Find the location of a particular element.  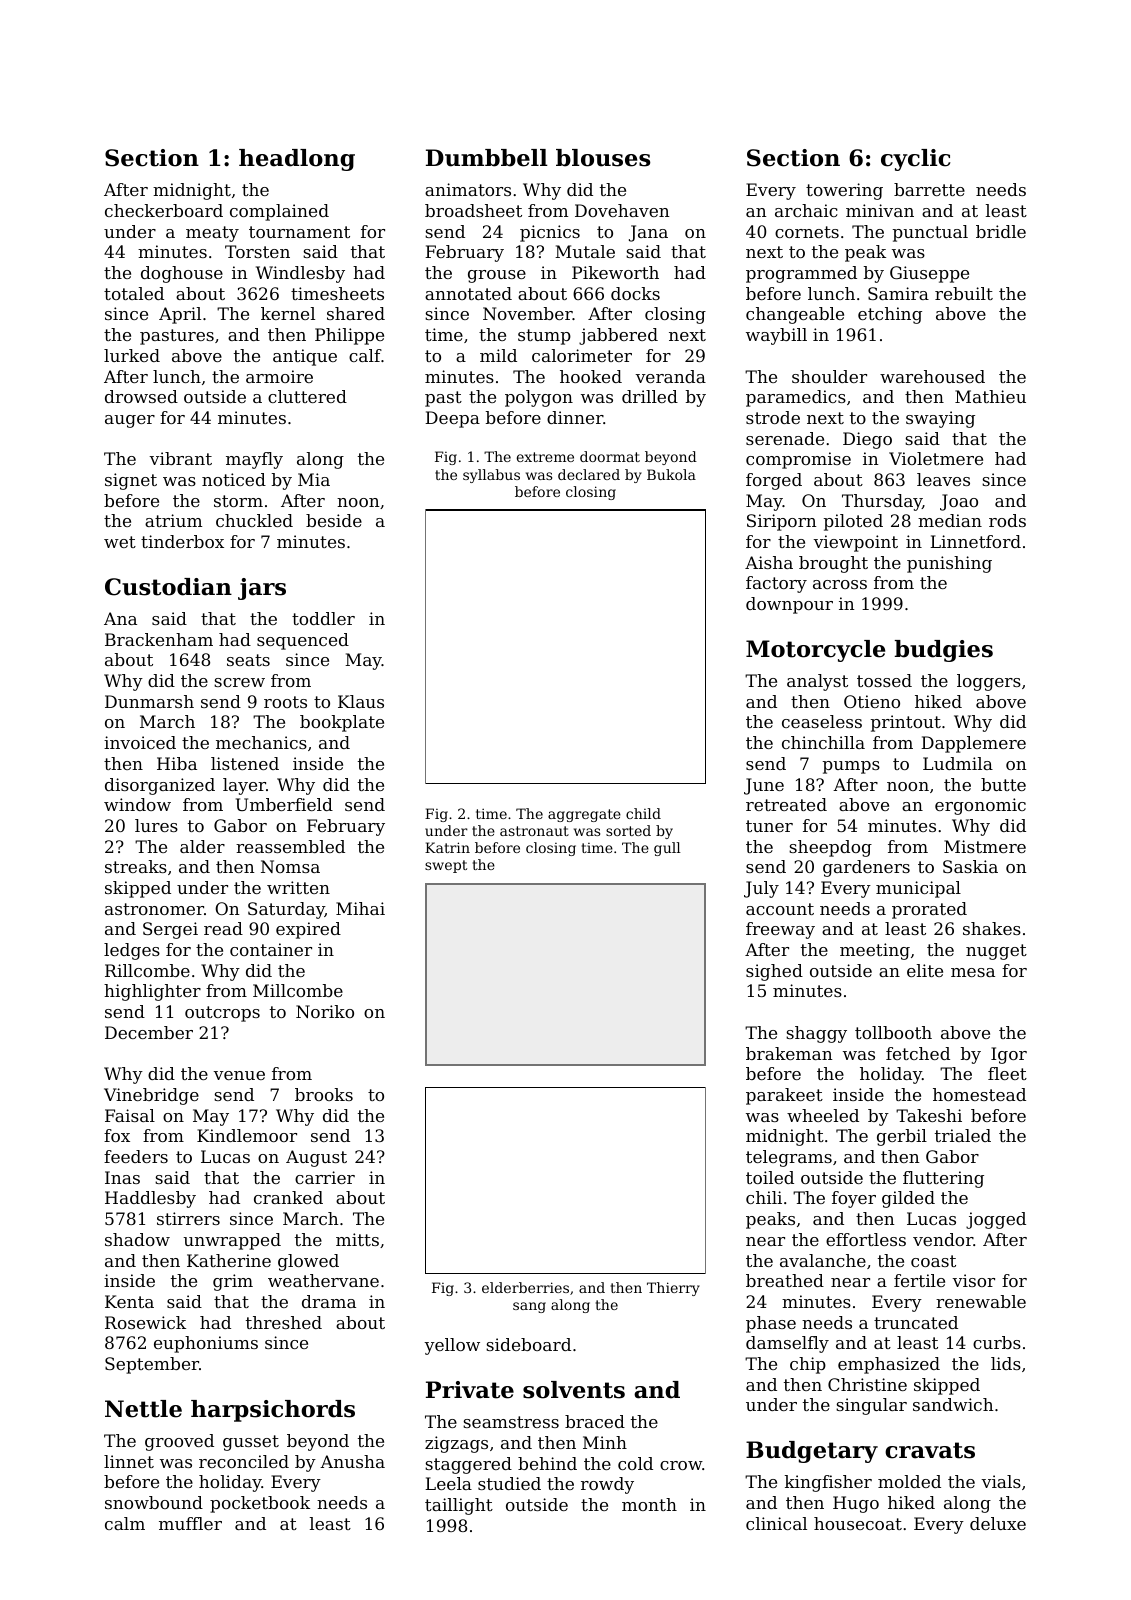

gull is located at coordinates (667, 849).
